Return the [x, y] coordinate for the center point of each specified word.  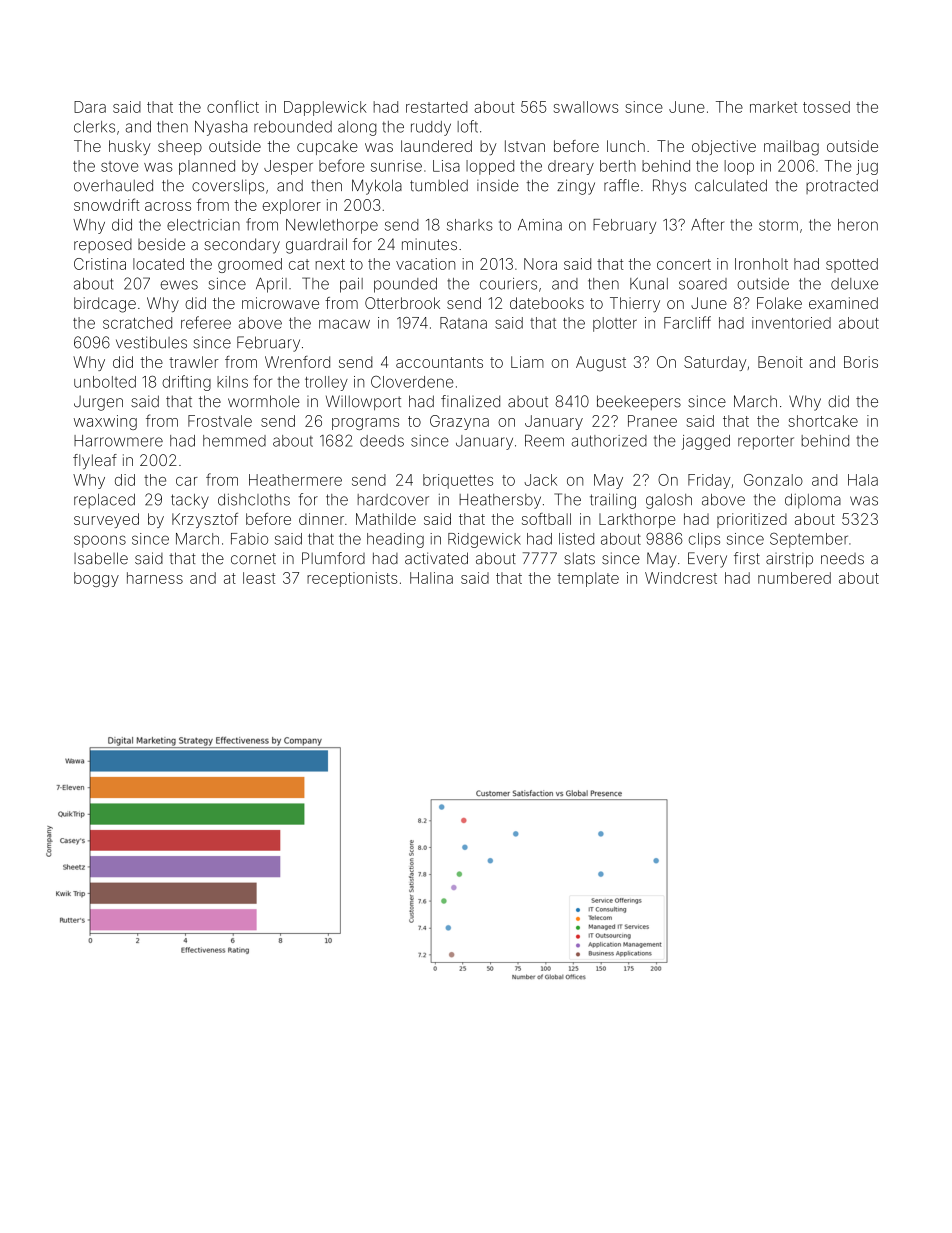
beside [161, 244]
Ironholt [761, 264]
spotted [852, 265]
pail [351, 285]
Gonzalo [773, 480]
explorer [292, 206]
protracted [842, 186]
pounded [405, 285]
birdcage [105, 305]
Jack [540, 480]
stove [120, 166]
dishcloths [254, 500]
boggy [96, 579]
